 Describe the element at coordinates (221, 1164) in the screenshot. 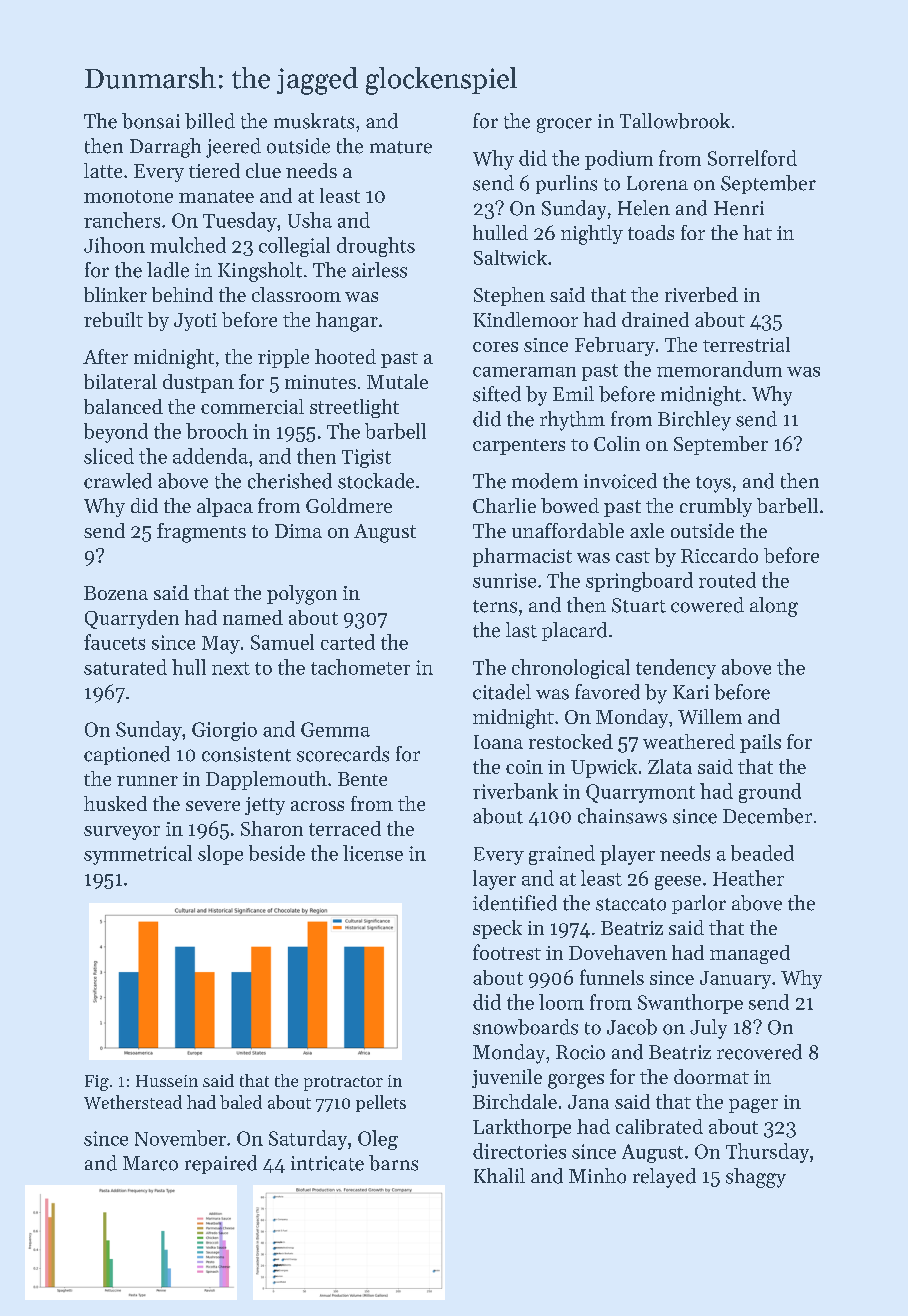

I see `repaired` at that location.
